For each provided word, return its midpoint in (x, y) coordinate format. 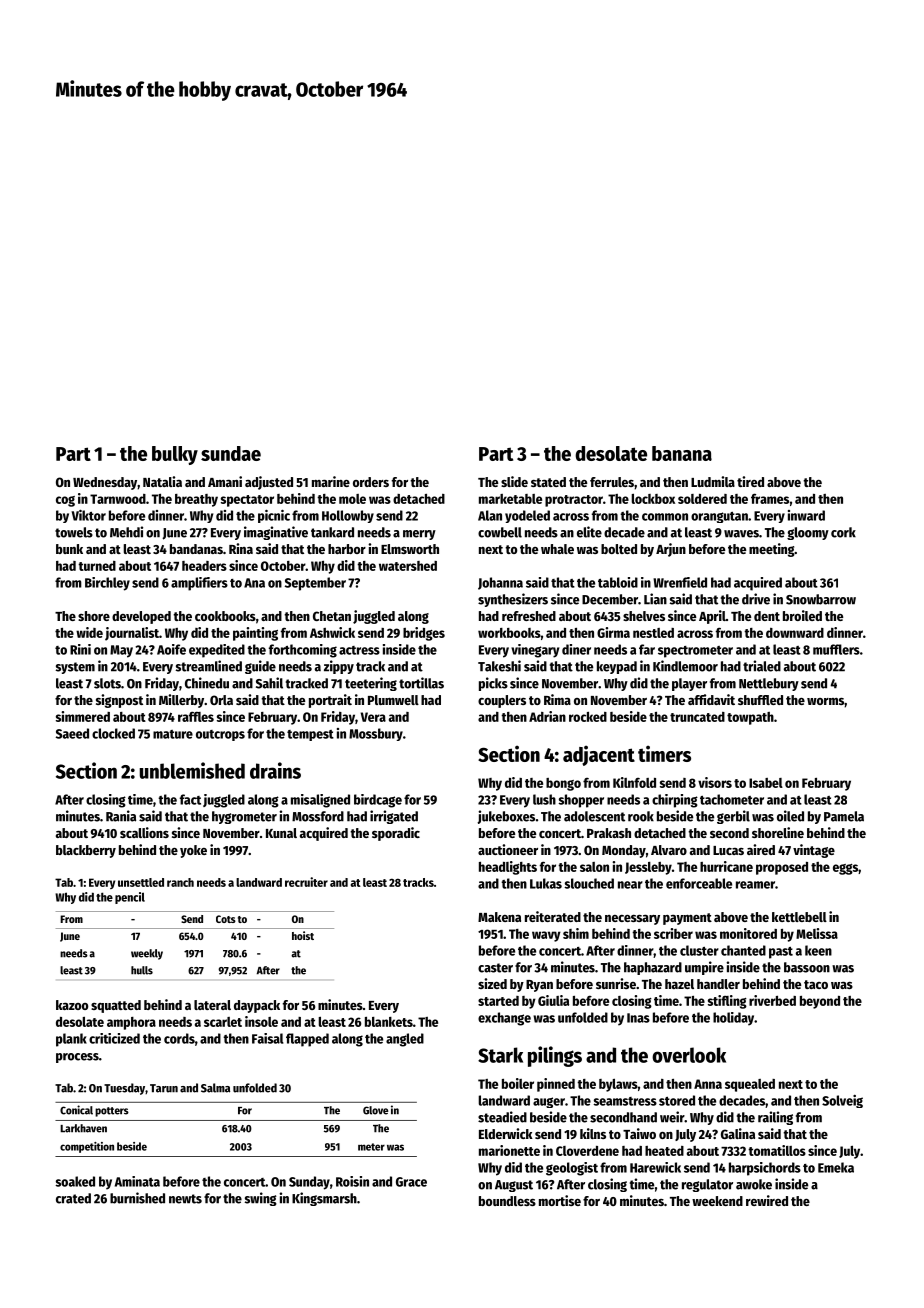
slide (514, 481)
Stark (500, 1055)
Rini (80, 649)
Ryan (539, 986)
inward (806, 515)
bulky (175, 455)
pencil (130, 898)
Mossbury (376, 734)
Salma (215, 1088)
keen (818, 950)
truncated (697, 717)
